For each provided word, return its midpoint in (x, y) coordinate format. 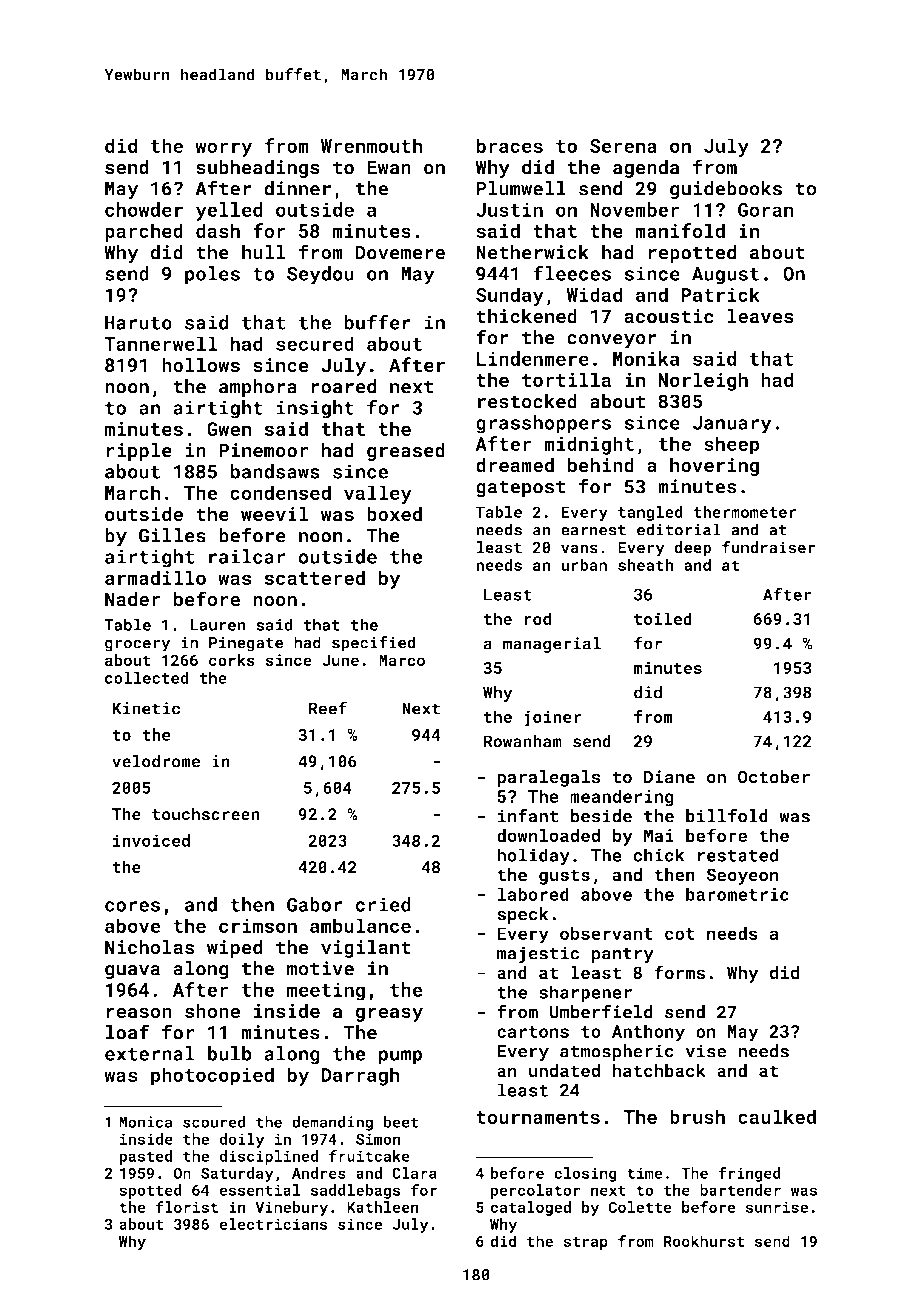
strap (586, 1243)
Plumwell (521, 188)
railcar (247, 556)
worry (223, 149)
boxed (394, 514)
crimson (258, 926)
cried (383, 904)
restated (738, 855)
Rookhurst (704, 1241)
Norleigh (703, 381)
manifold (680, 230)
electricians (273, 1224)
